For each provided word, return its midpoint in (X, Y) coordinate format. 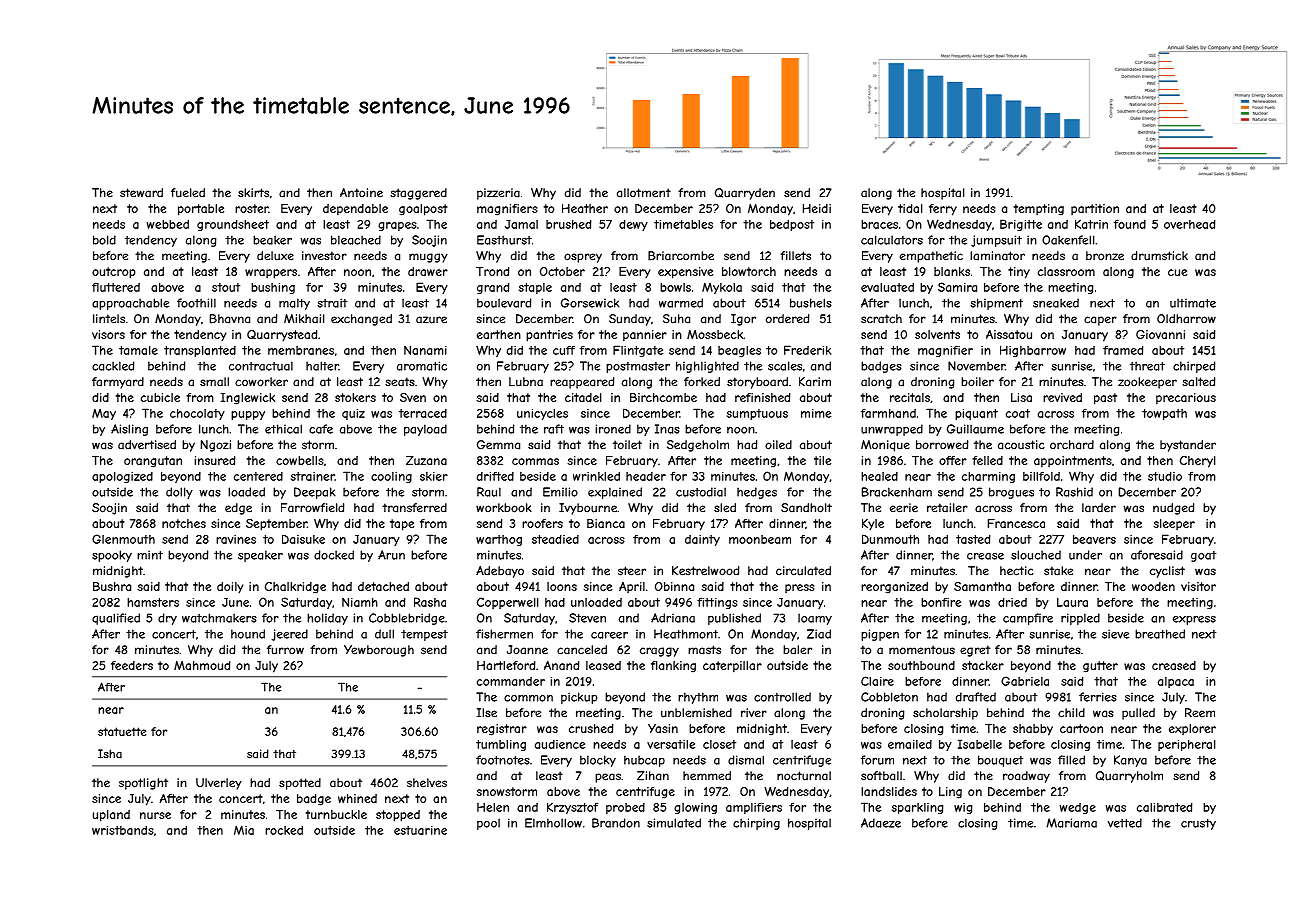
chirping (756, 824)
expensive (685, 273)
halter (322, 366)
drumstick (1159, 256)
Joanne (527, 650)
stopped (398, 816)
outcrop (114, 273)
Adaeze (881, 823)
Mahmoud (202, 665)
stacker (983, 665)
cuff (564, 350)
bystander (1188, 446)
